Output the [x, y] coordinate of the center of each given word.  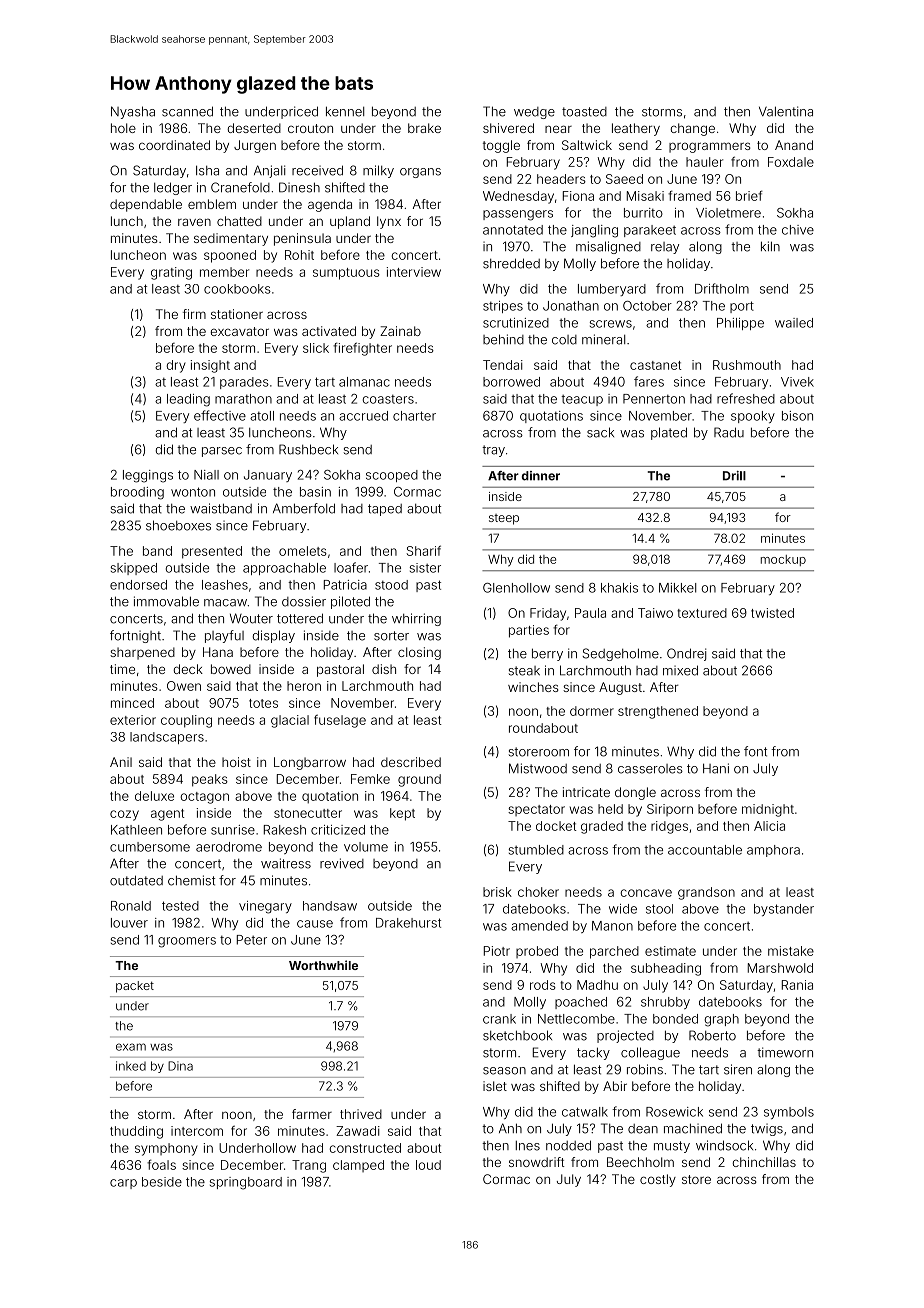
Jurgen [255, 146]
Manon [612, 926]
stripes [503, 307]
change [692, 129]
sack [600, 432]
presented [212, 552]
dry [176, 366]
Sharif [424, 550]
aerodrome [229, 847]
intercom [197, 1131]
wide [623, 909]
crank [499, 1019]
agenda [330, 205]
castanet [656, 365]
